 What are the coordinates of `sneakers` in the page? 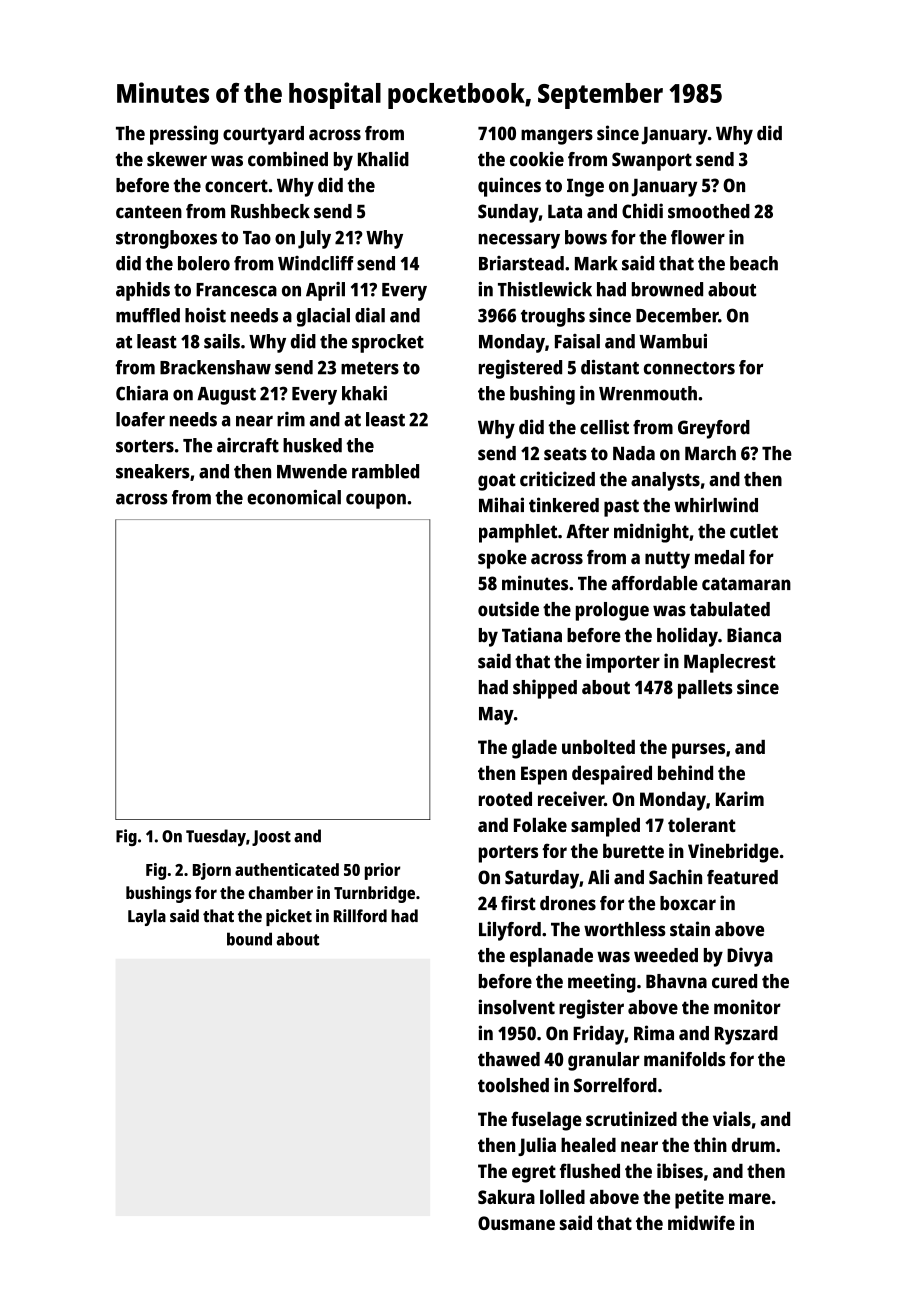 It's located at (153, 471).
